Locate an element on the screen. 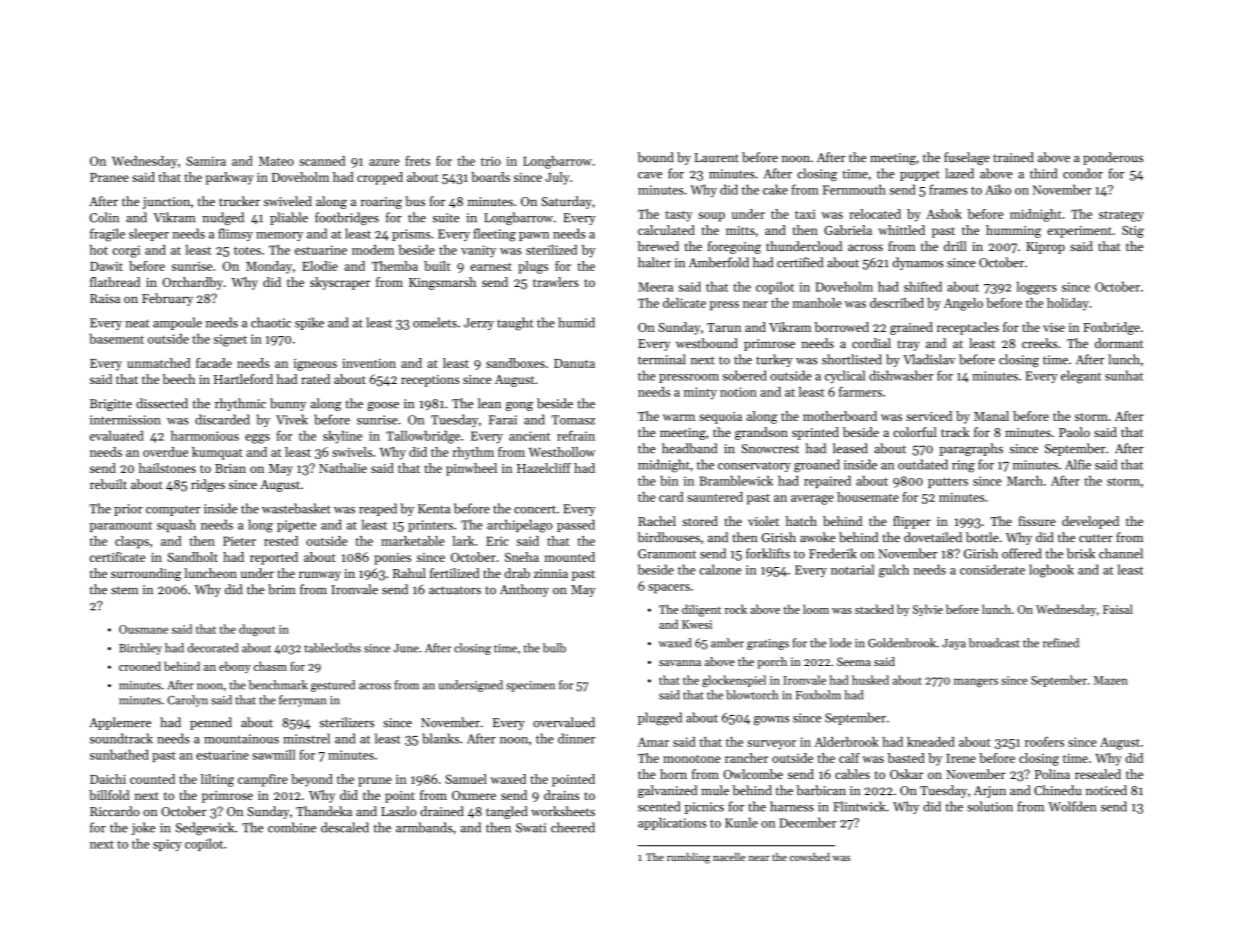  condor is located at coordinates (1083, 173).
